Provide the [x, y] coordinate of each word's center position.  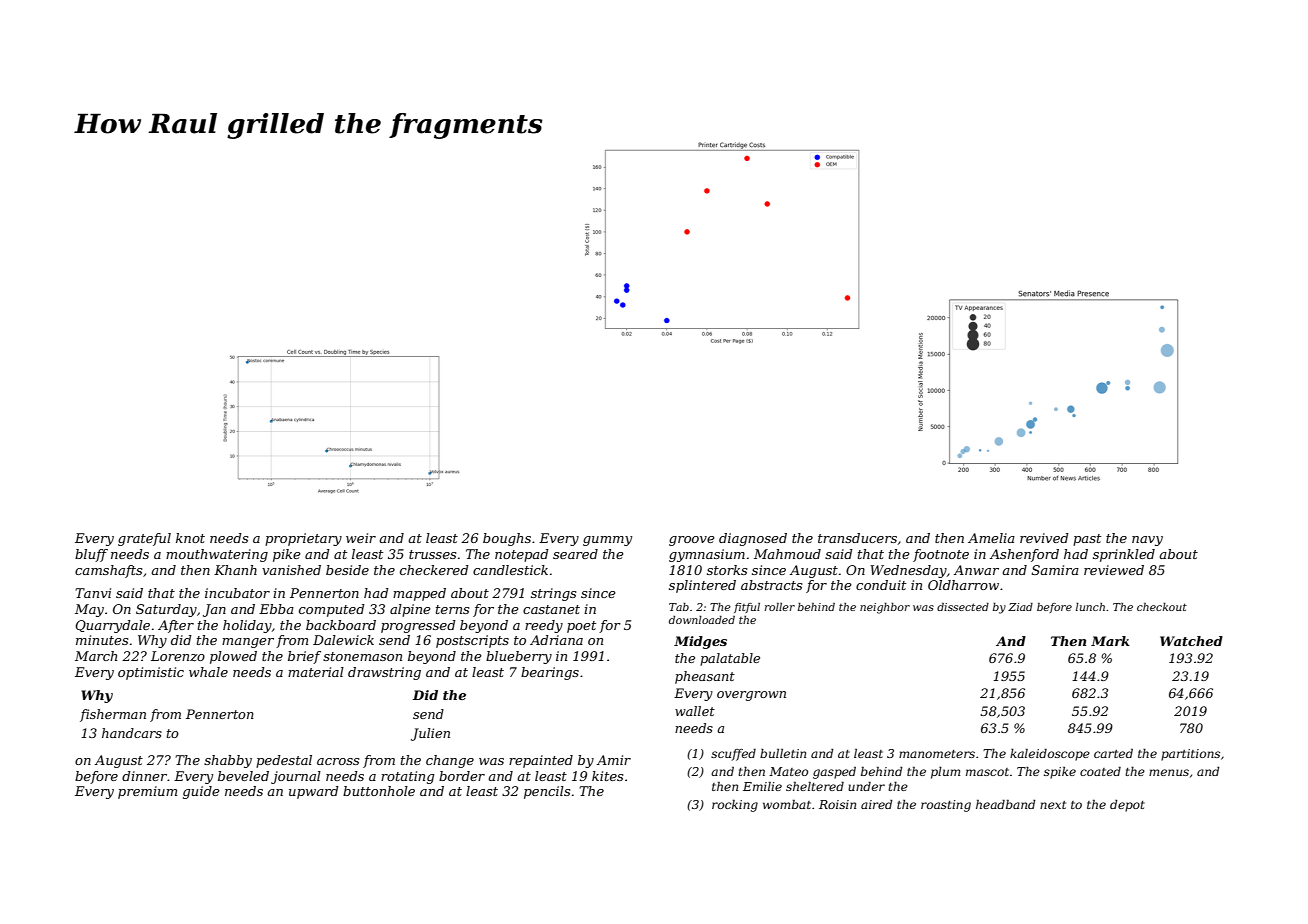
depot [1127, 806]
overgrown [751, 696]
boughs [507, 539]
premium [147, 792]
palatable [730, 659]
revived [1044, 538]
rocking [735, 806]
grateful [144, 539]
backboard [341, 625]
